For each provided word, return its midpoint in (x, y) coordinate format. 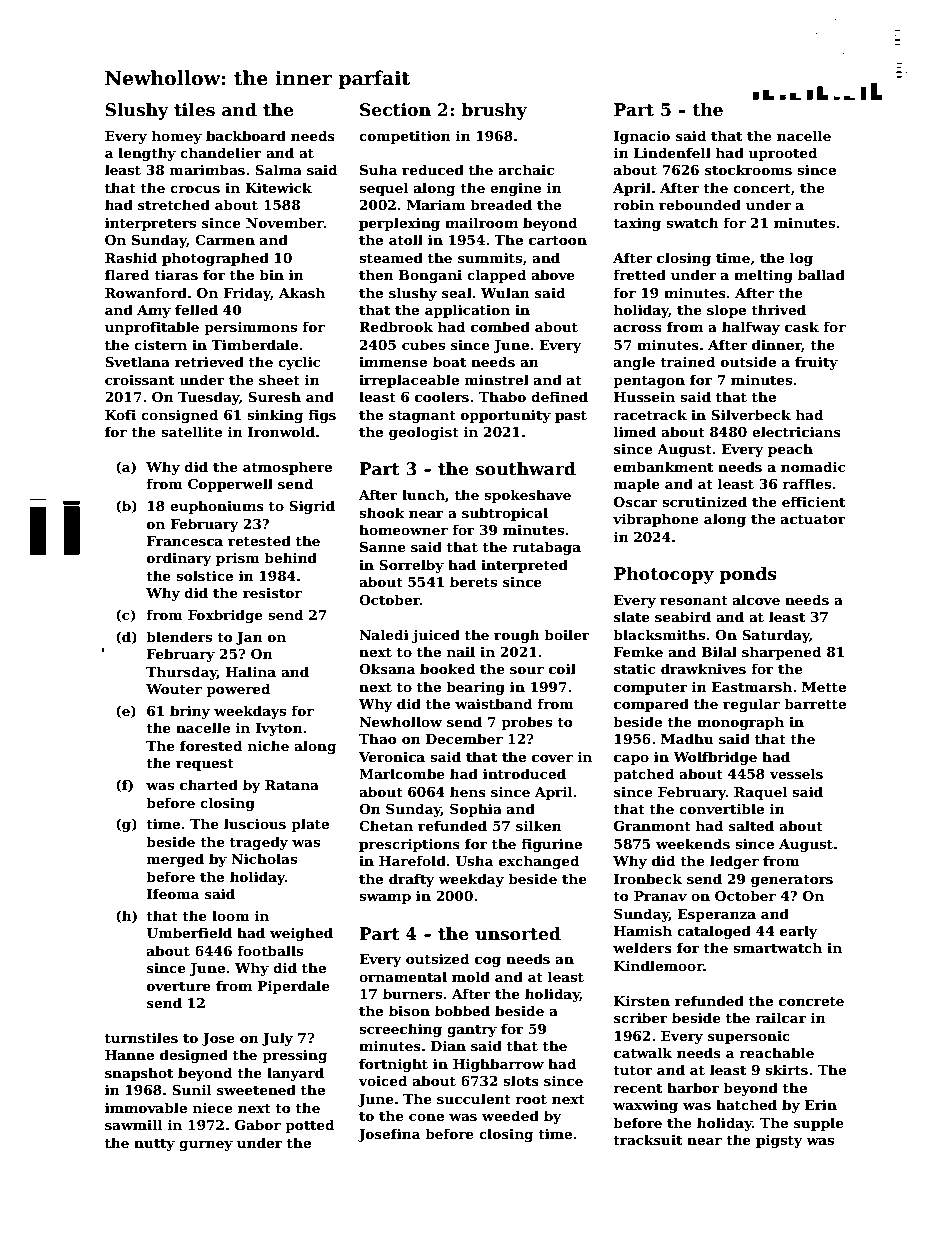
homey (177, 137)
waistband (493, 703)
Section (395, 110)
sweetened (256, 1089)
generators (792, 881)
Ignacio (642, 137)
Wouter (174, 689)
